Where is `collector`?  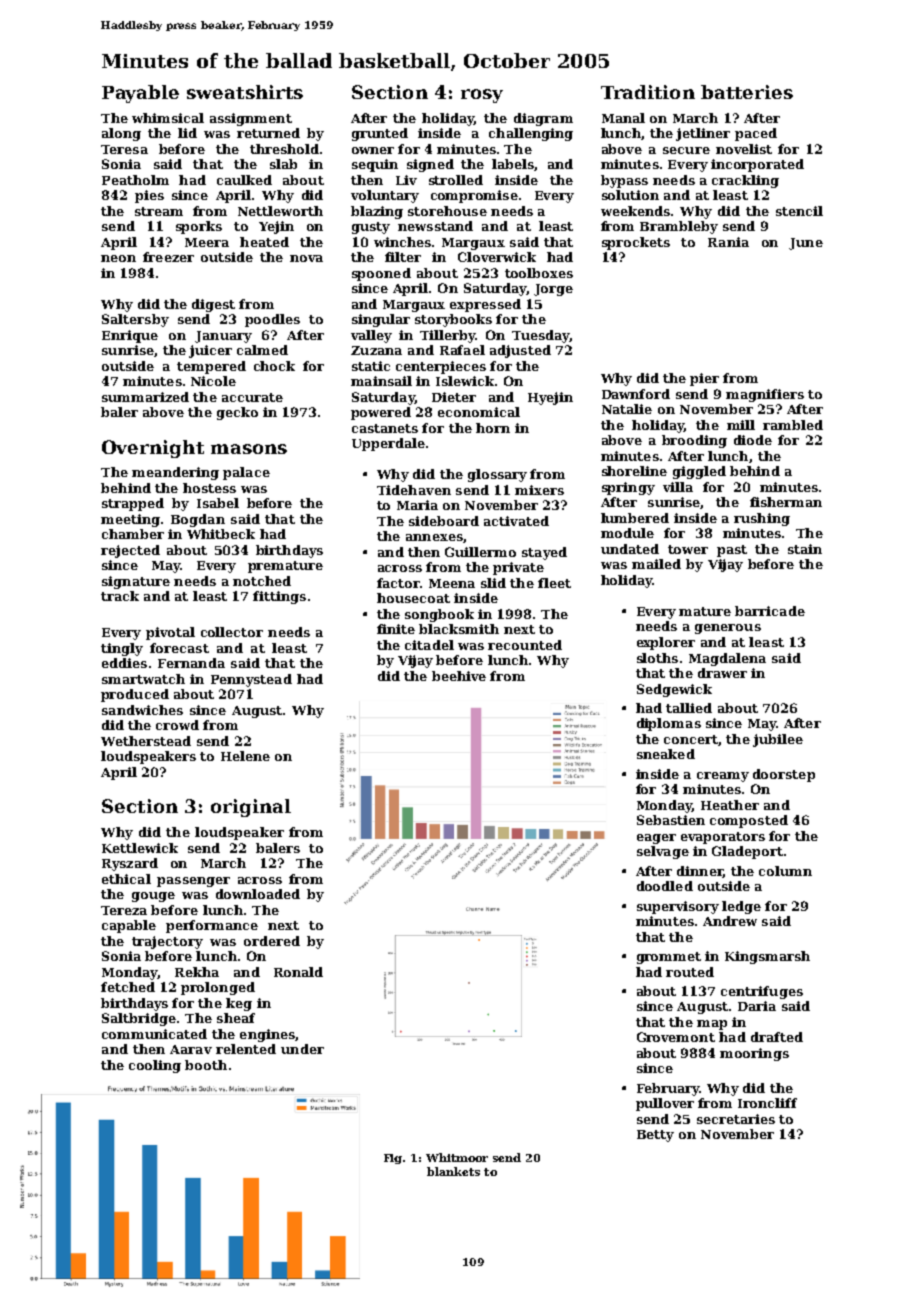 collector is located at coordinates (232, 632).
